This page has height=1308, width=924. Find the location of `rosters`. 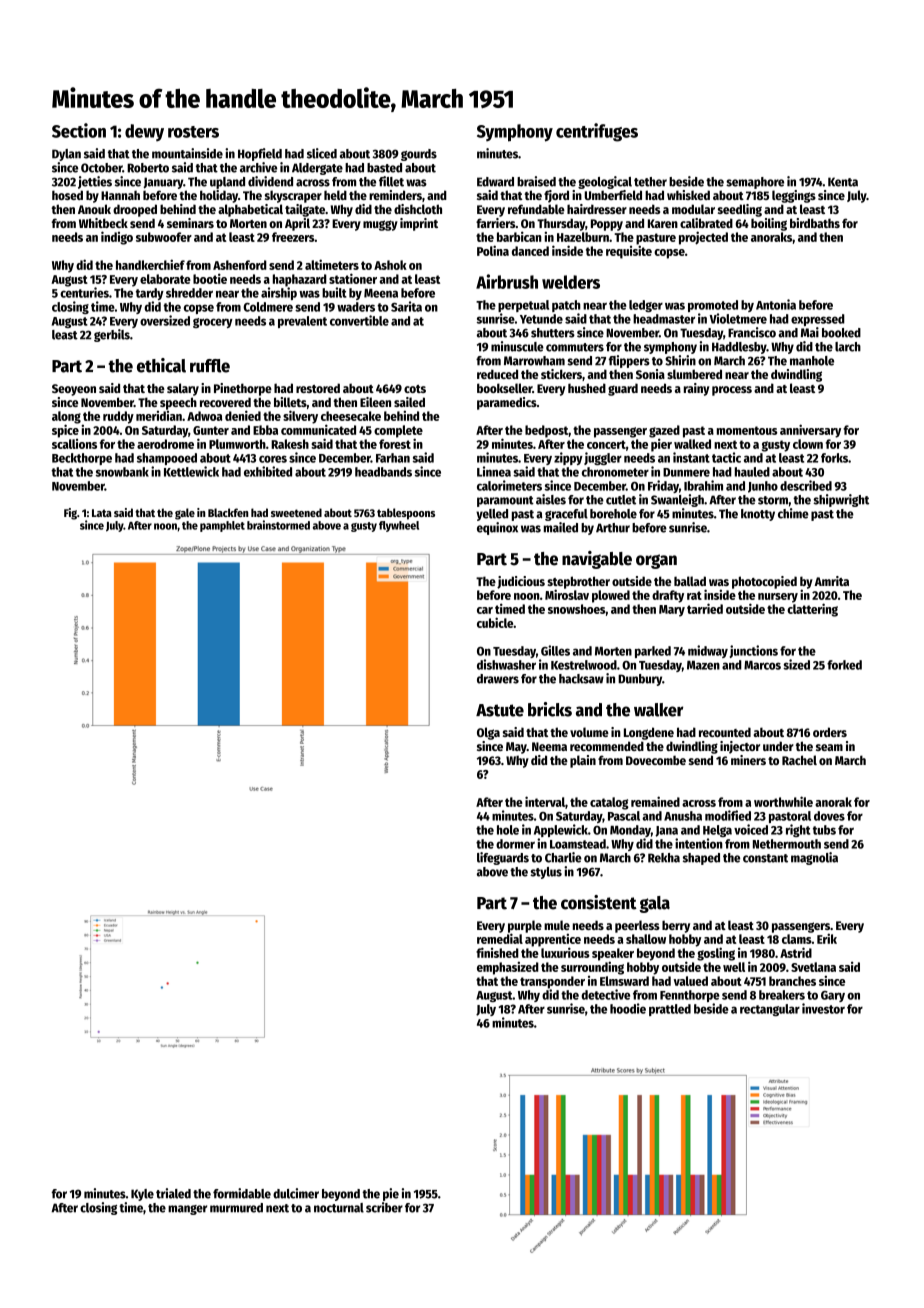

rosters is located at coordinates (193, 132).
